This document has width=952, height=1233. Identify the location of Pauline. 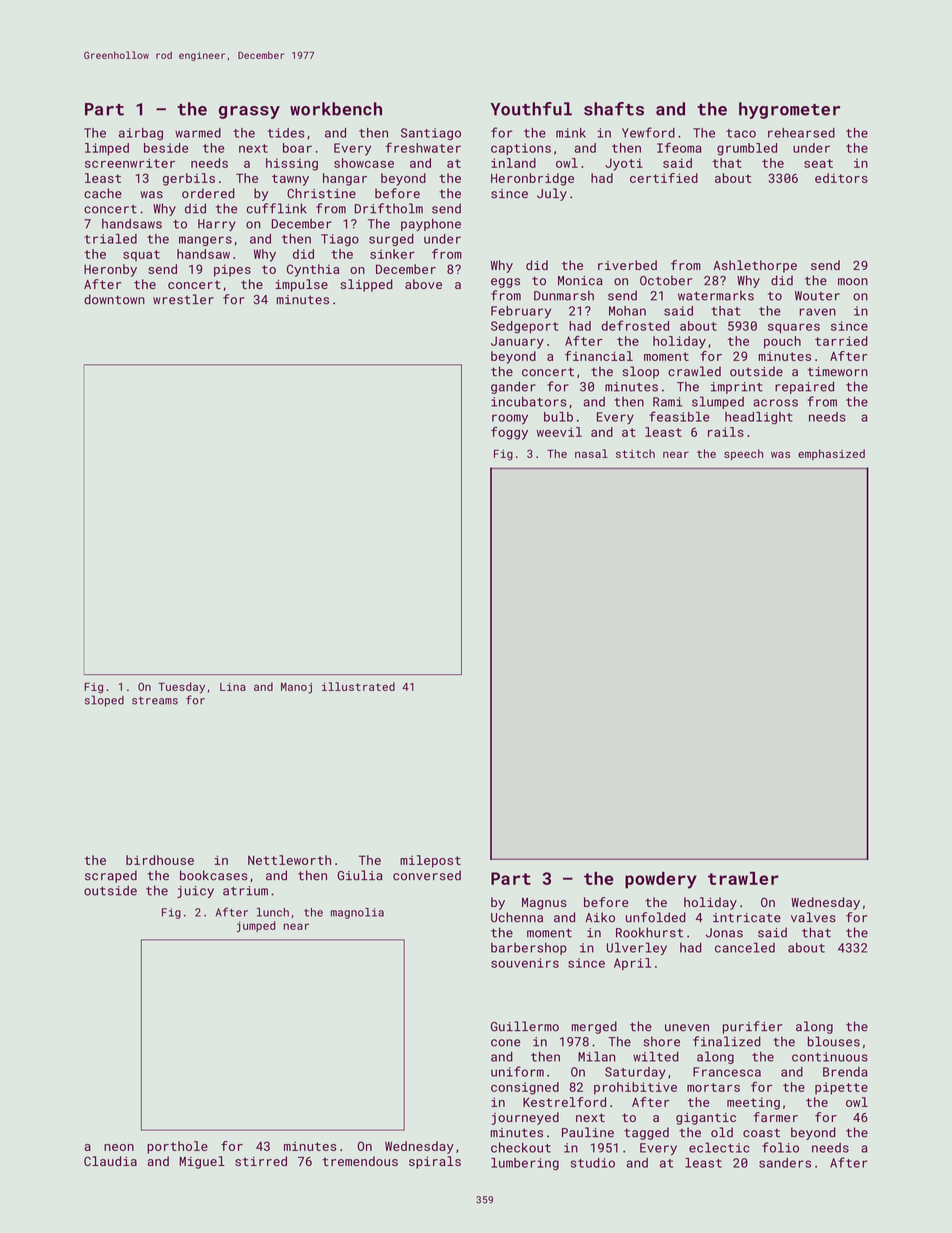
(588, 1132).
